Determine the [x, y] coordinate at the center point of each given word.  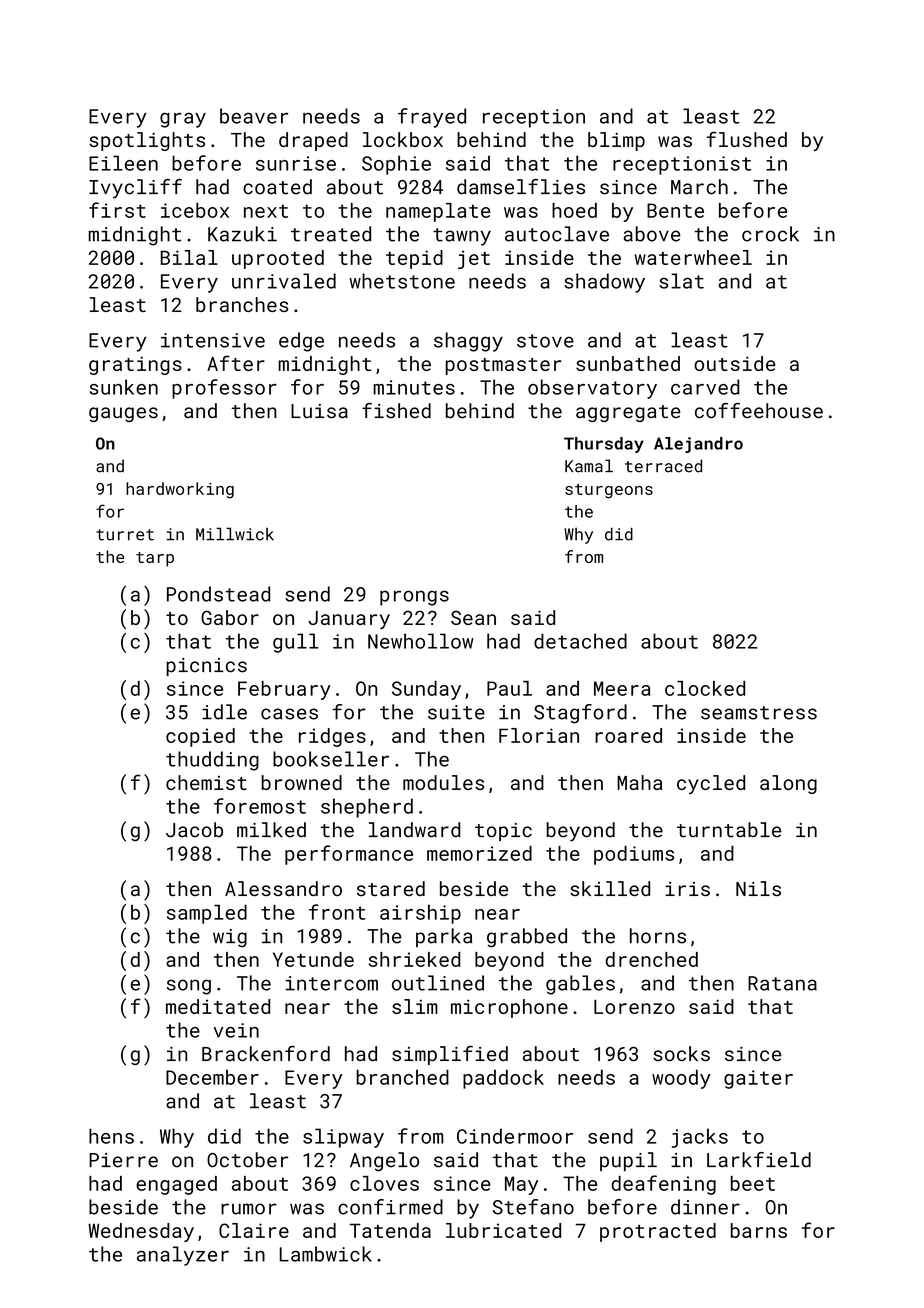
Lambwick [325, 1254]
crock [770, 234]
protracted [658, 1232]
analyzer [183, 1256]
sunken [123, 387]
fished [396, 411]
